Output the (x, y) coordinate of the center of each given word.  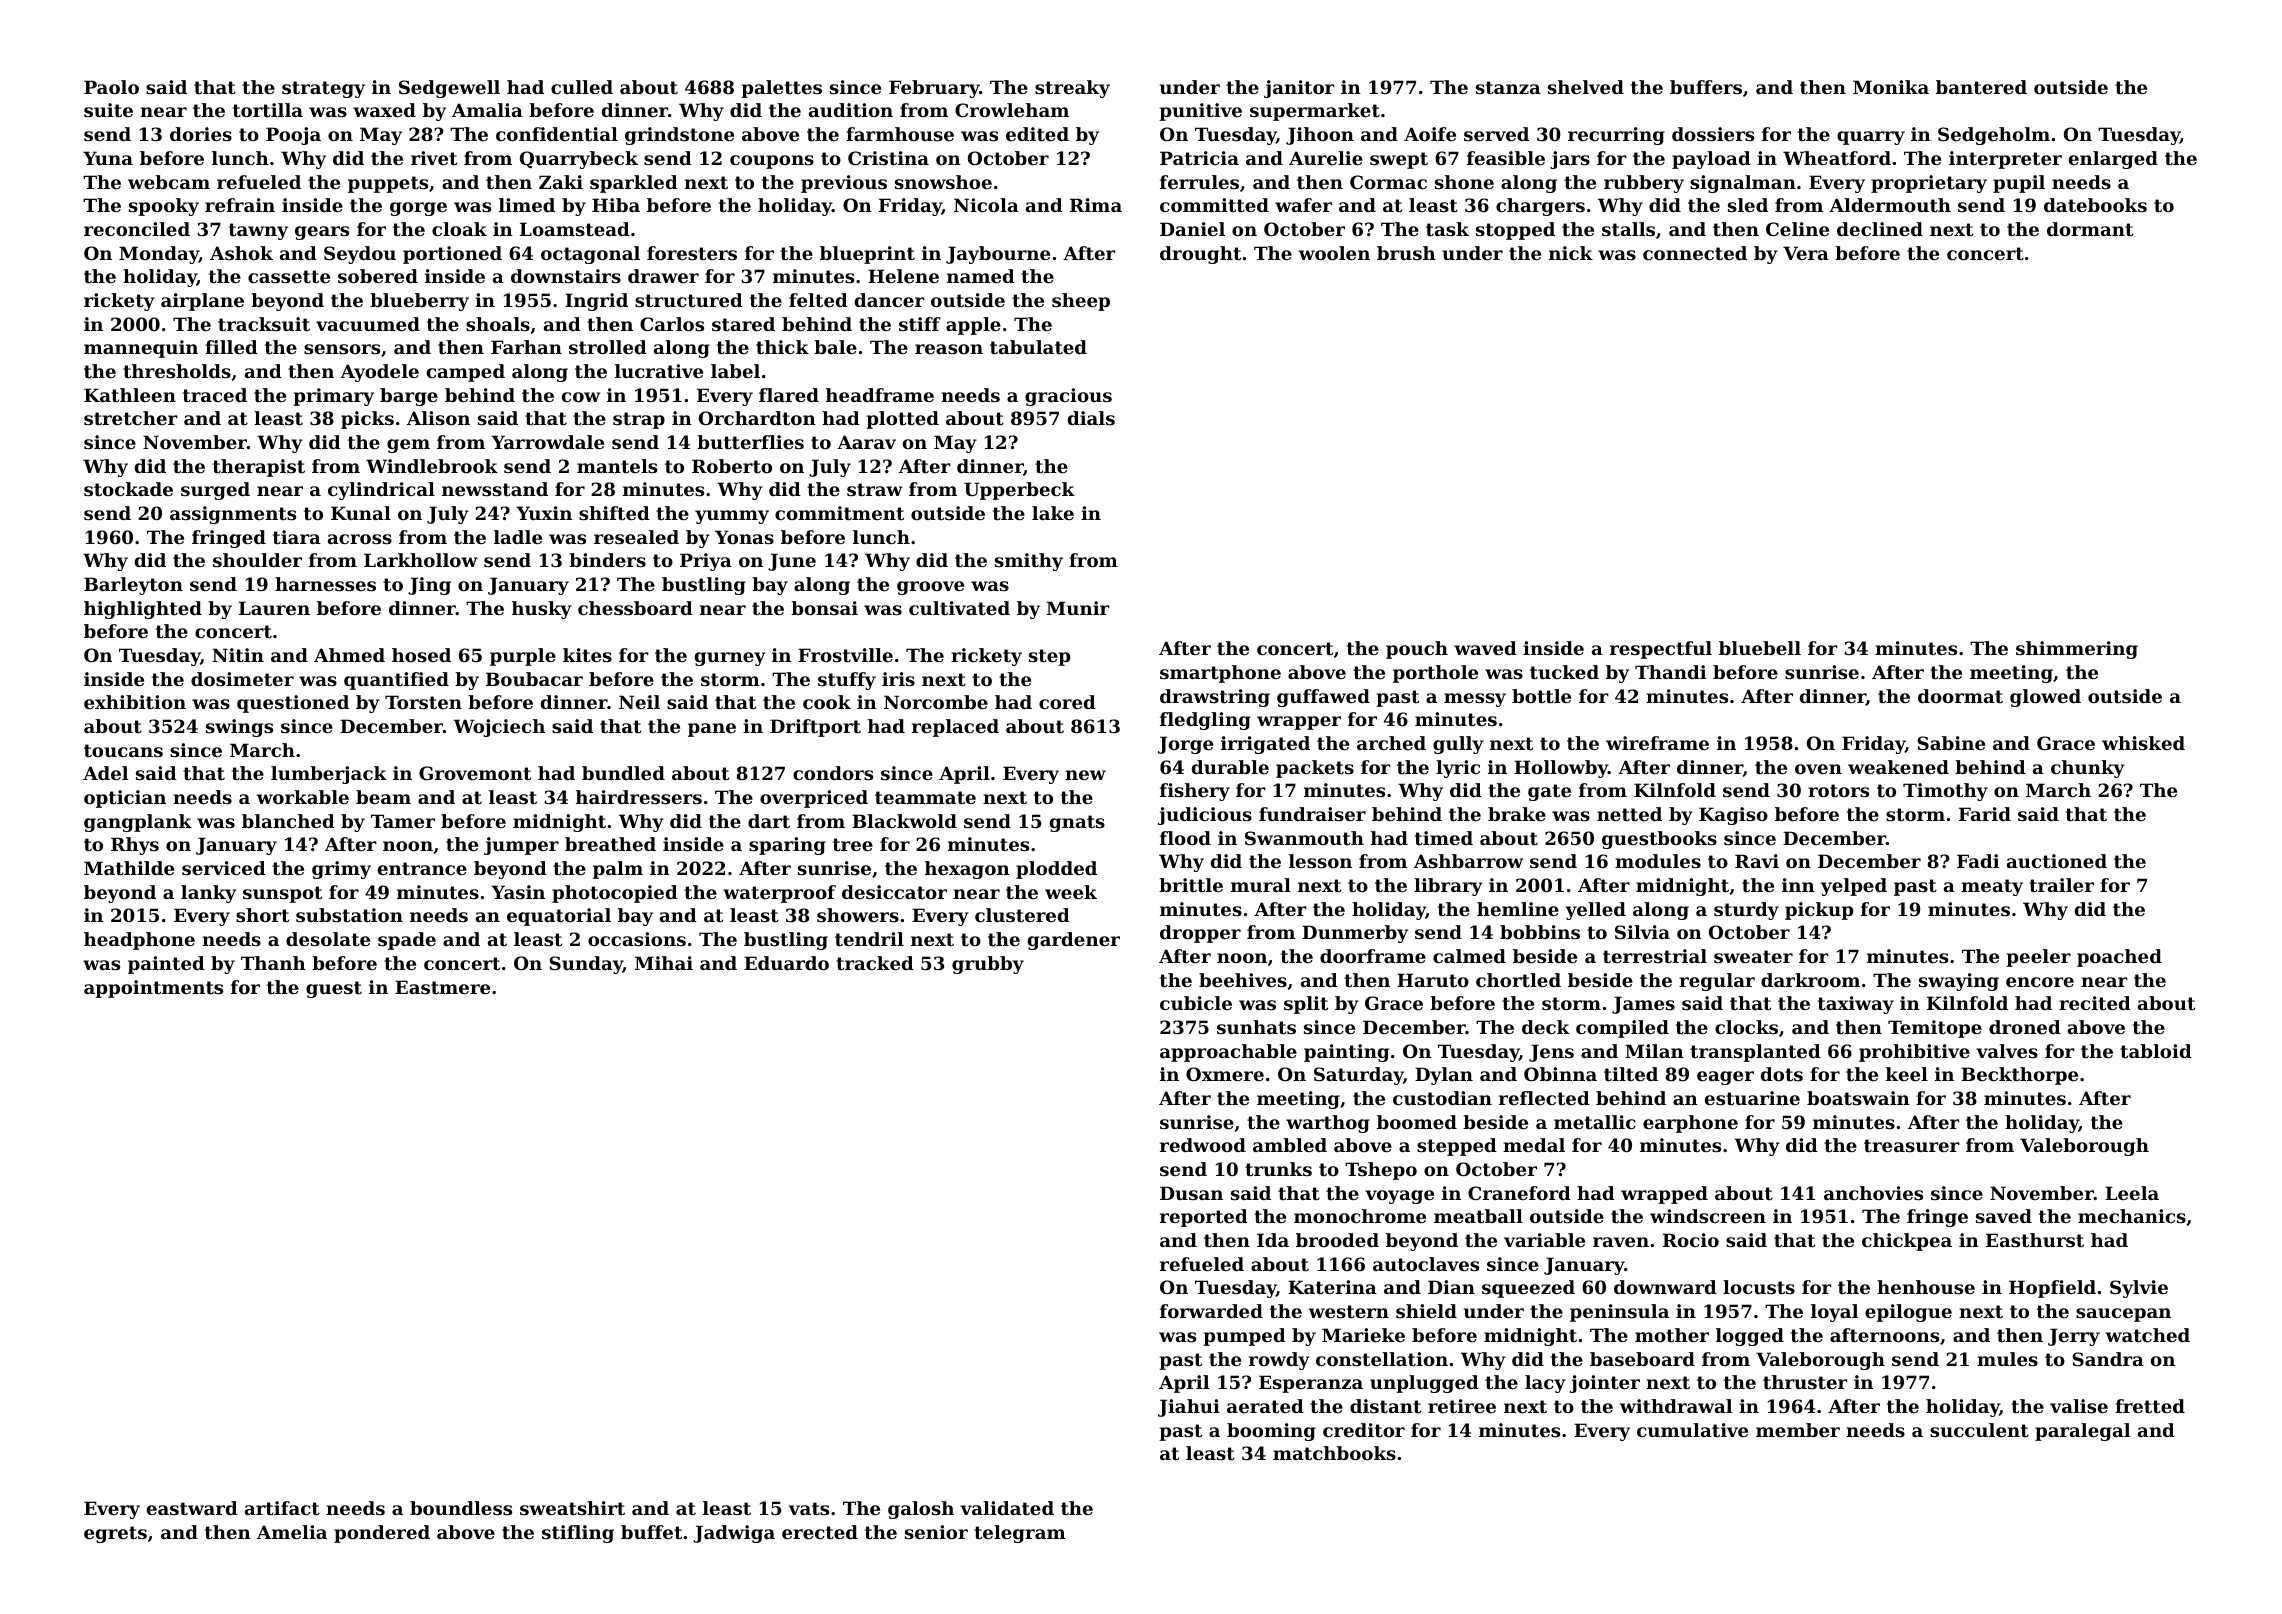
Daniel (1192, 229)
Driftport (815, 728)
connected (1695, 253)
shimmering (2077, 650)
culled (582, 87)
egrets (115, 1534)
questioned (293, 704)
